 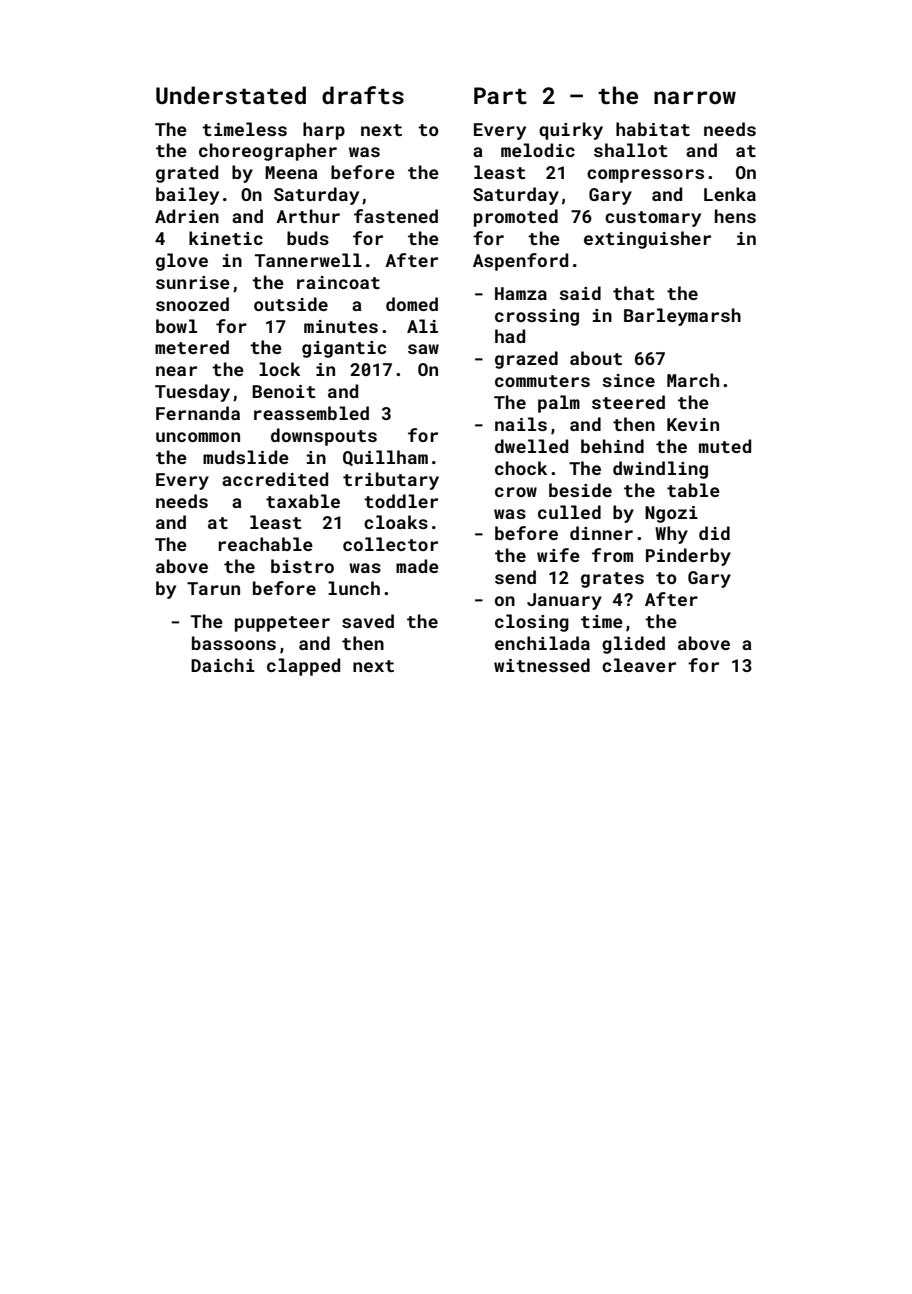 What do you see at coordinates (520, 262) in the image?
I see `Aspenford` at bounding box center [520, 262].
